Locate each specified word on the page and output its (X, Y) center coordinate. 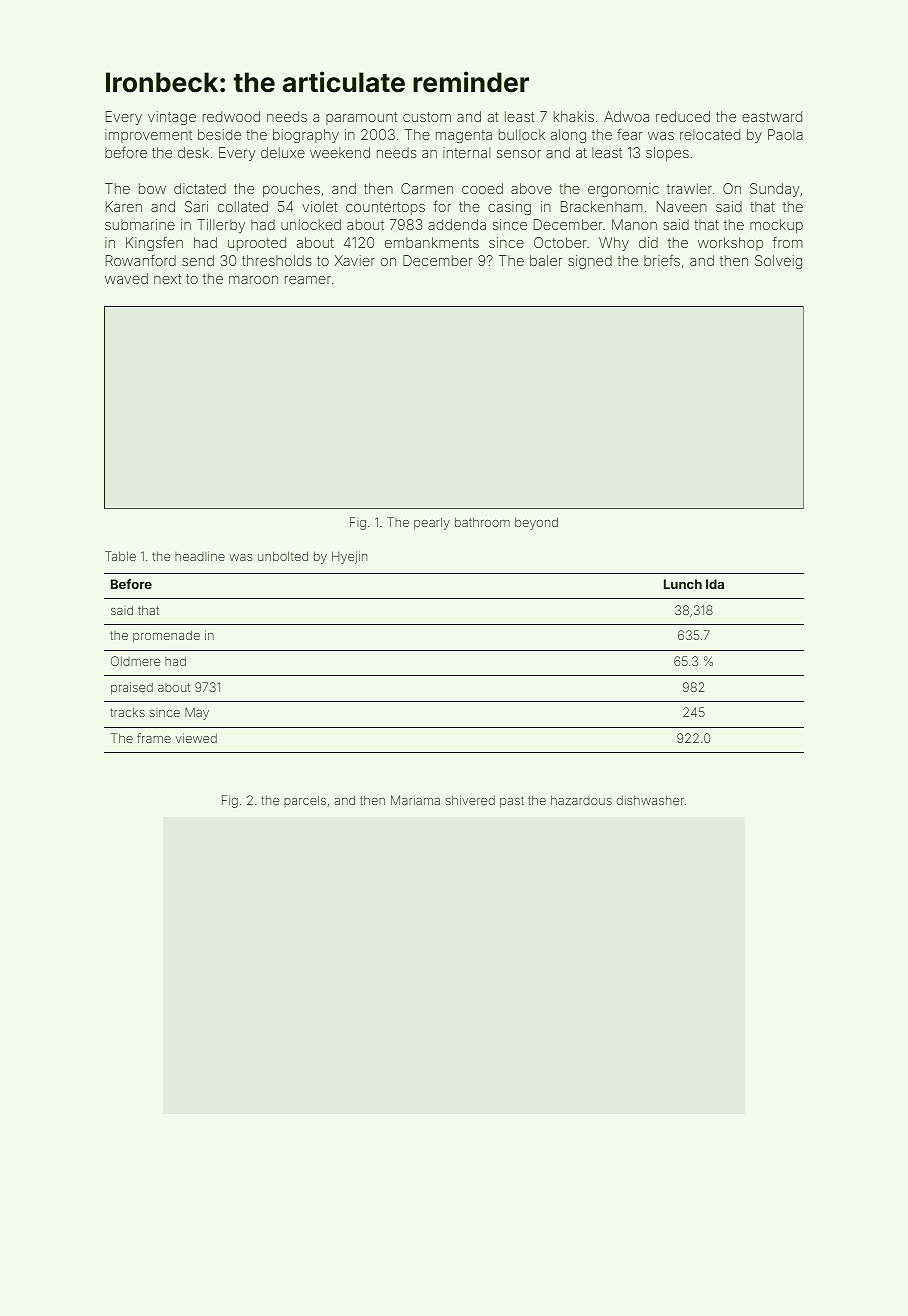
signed (590, 262)
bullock (522, 134)
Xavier (355, 260)
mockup (776, 226)
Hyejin (349, 557)
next (167, 279)
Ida (715, 584)
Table (120, 556)
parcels (305, 801)
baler (546, 260)
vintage (172, 118)
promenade (166, 636)
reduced (683, 116)
